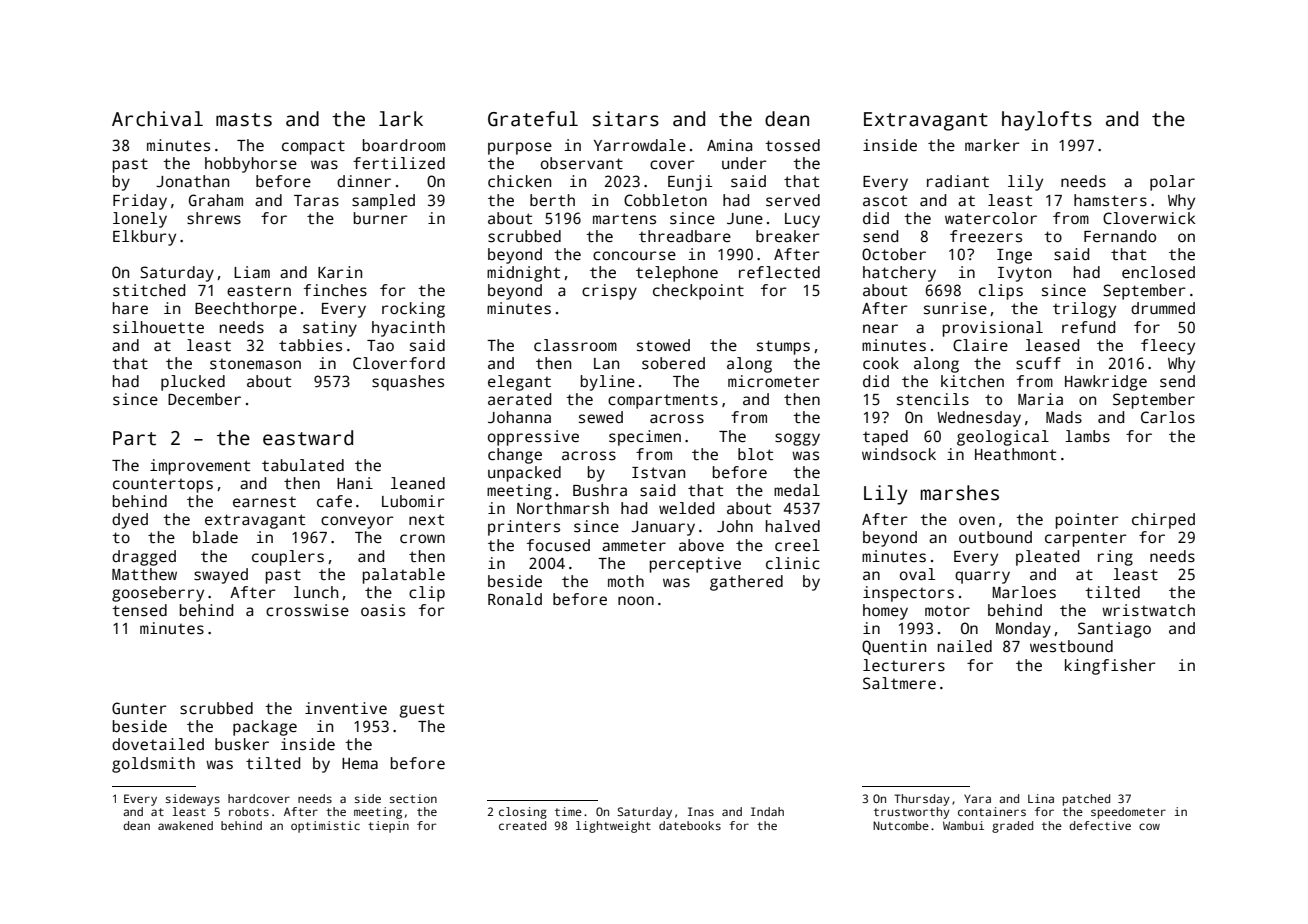  What do you see at coordinates (401, 119) in the screenshot?
I see `lark` at bounding box center [401, 119].
